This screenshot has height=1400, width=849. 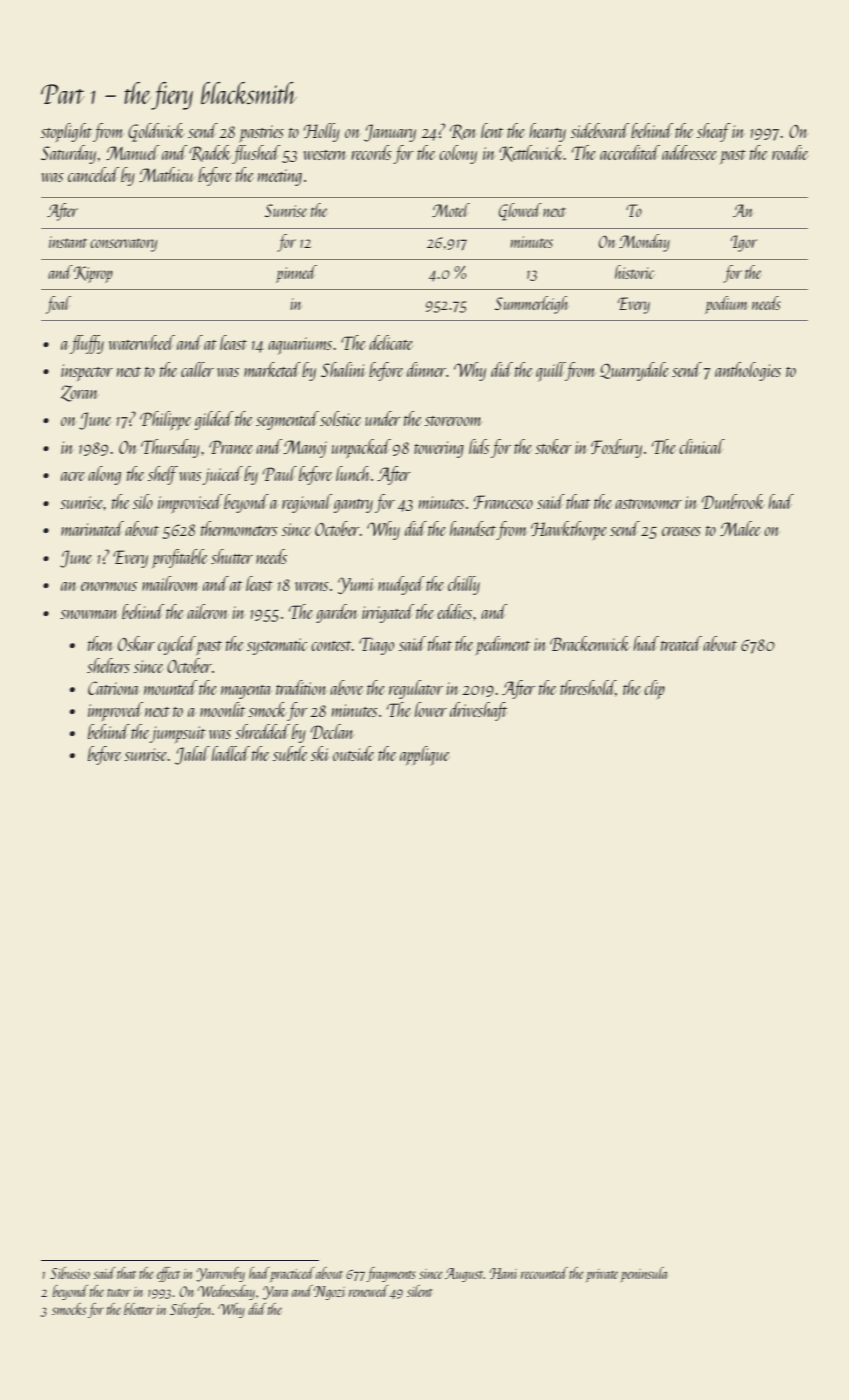 I want to click on effect, so click(x=168, y=1274).
